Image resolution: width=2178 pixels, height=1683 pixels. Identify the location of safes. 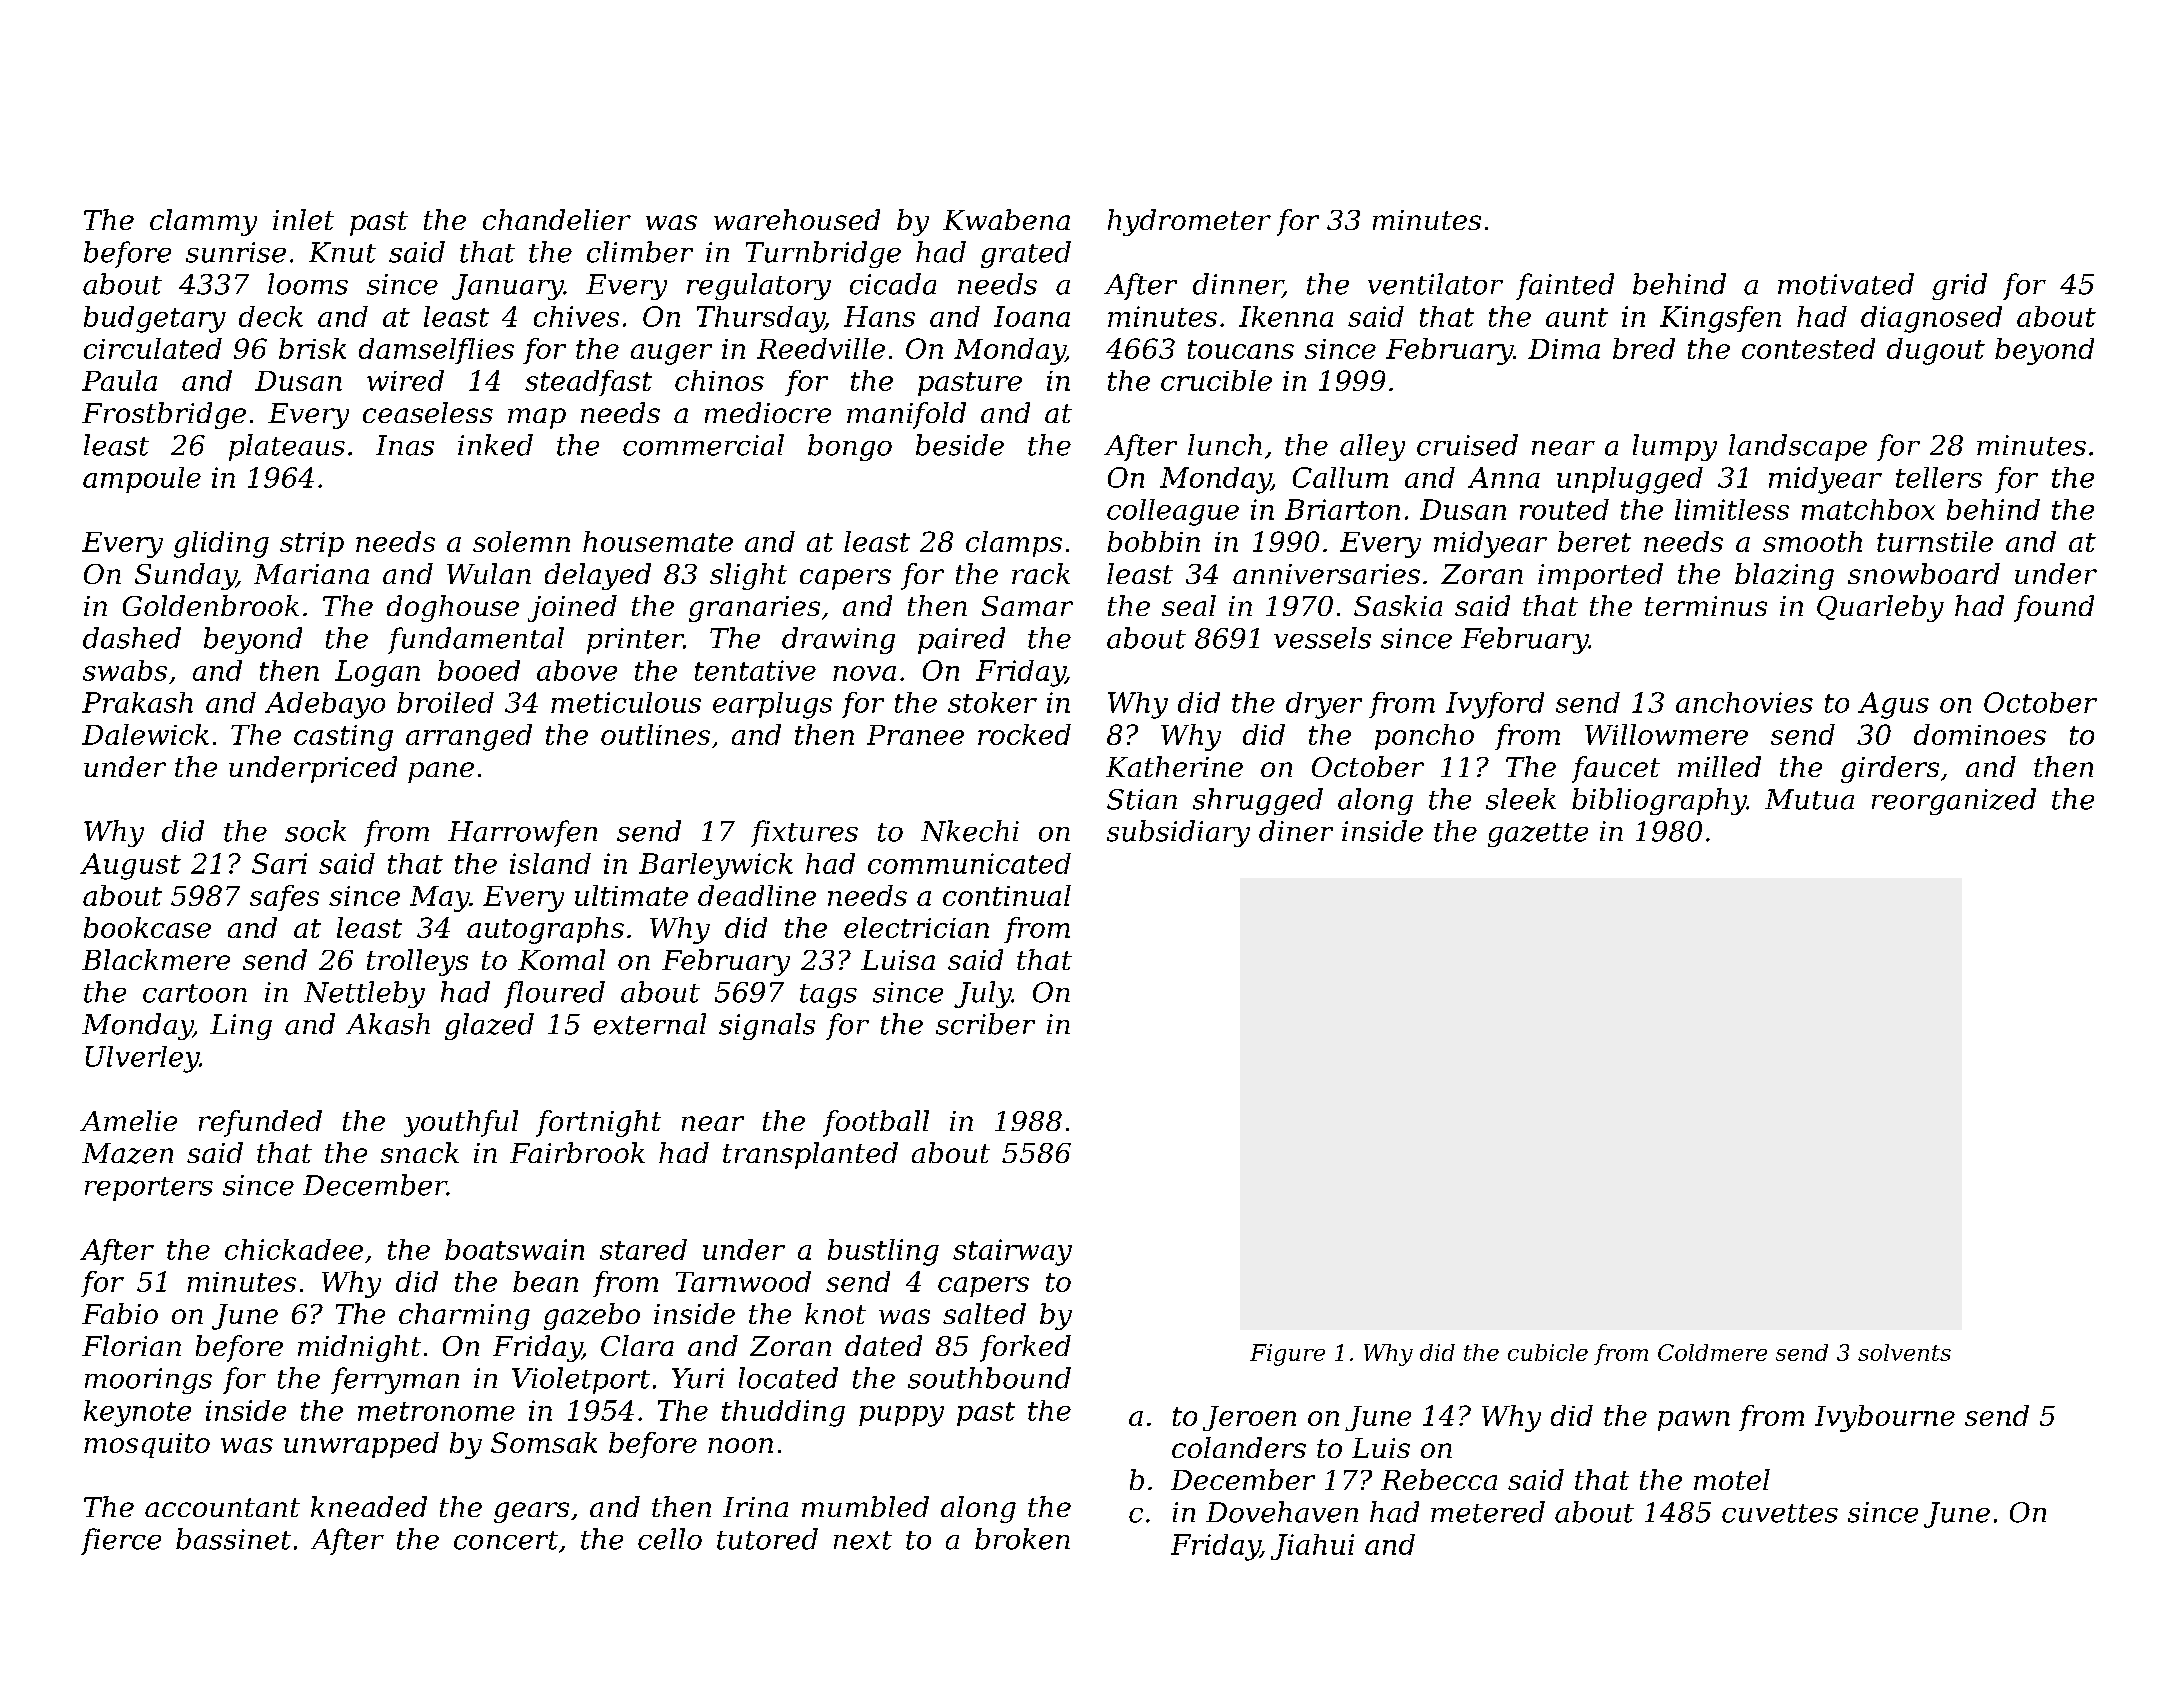
(284, 898).
